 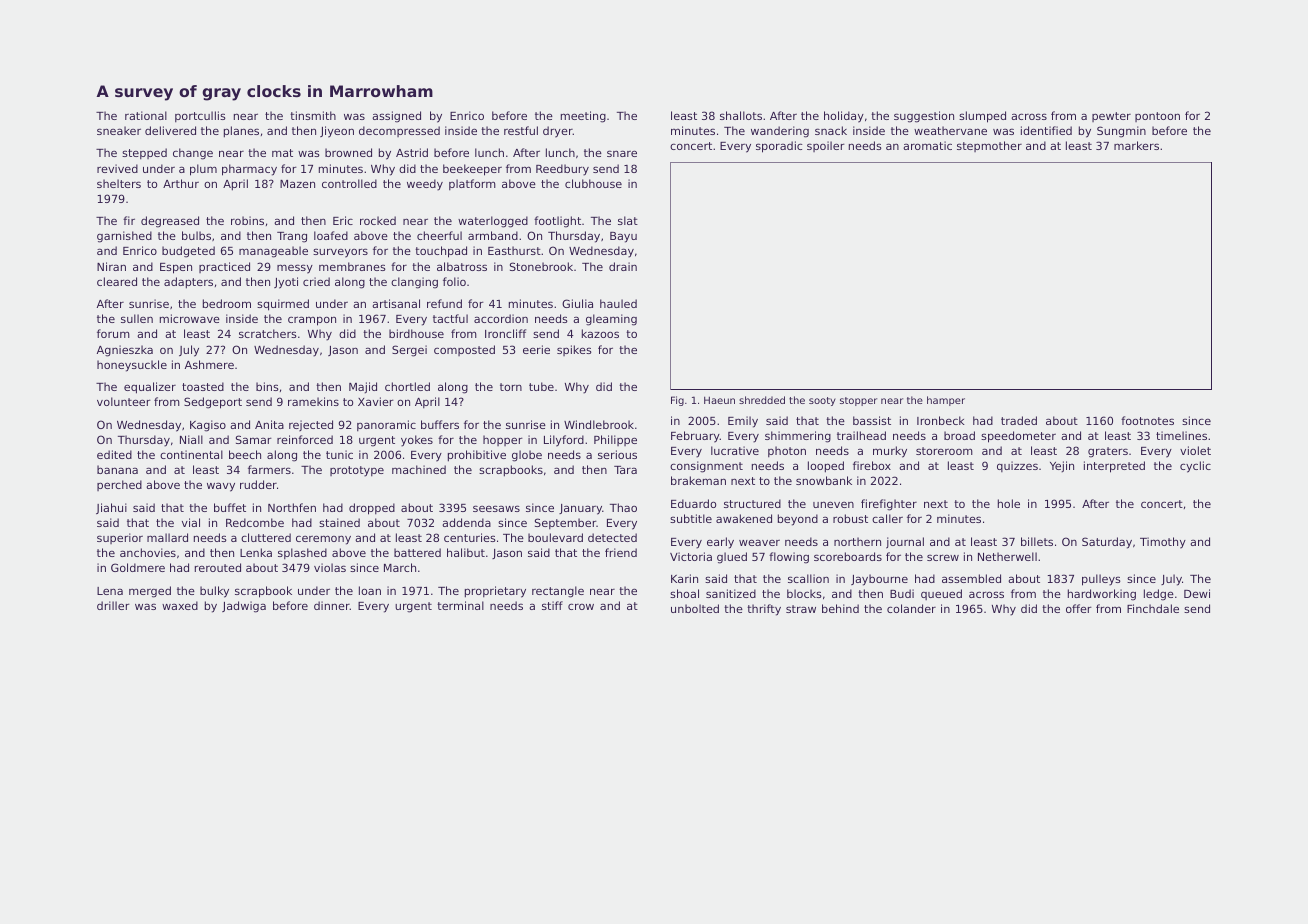 I want to click on dinner, so click(x=332, y=605).
